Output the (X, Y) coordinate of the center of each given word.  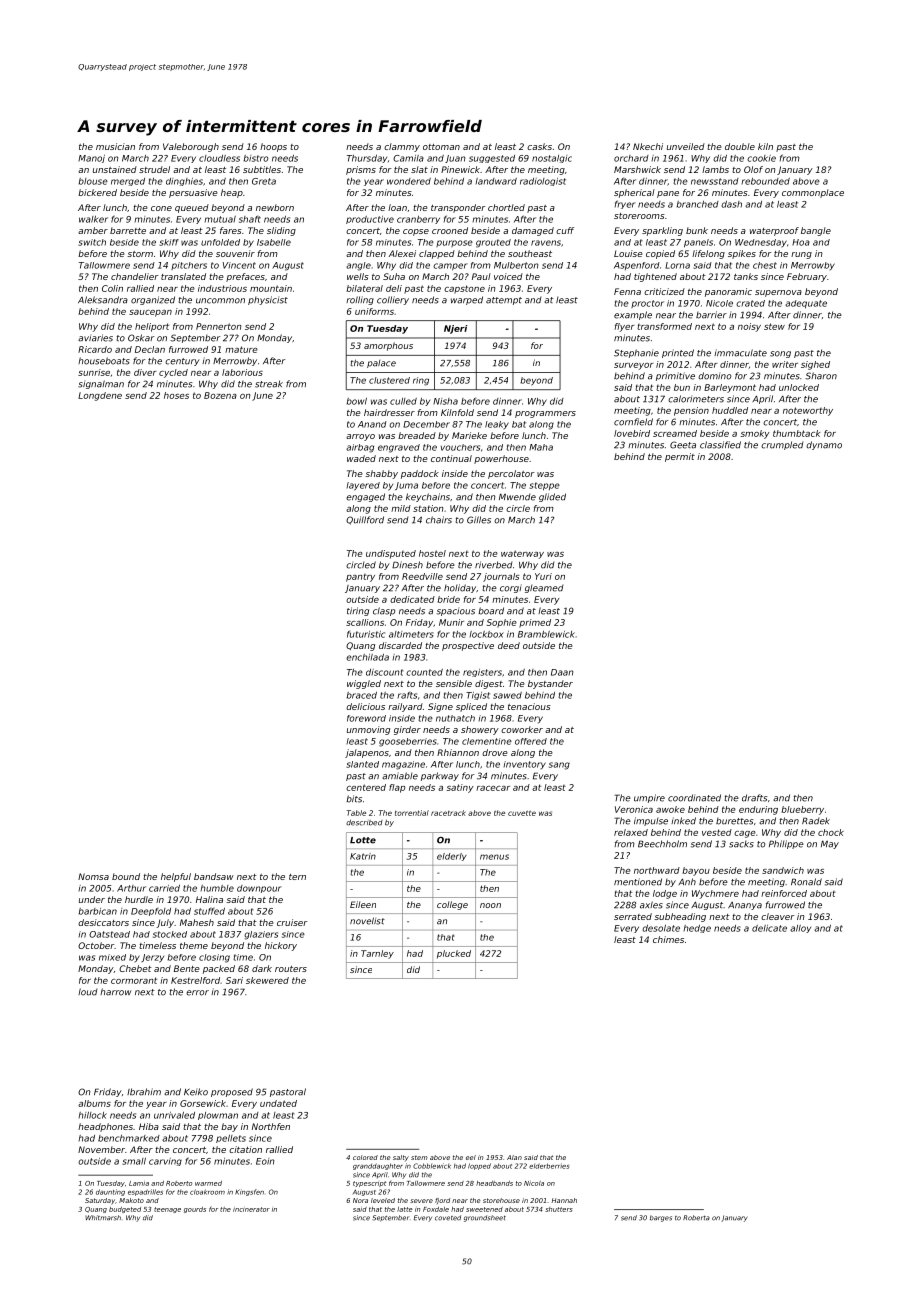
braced (362, 695)
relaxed (631, 832)
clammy (402, 147)
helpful (176, 877)
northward (657, 870)
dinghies (184, 182)
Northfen (271, 1126)
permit (680, 457)
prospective (468, 646)
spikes (742, 254)
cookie (761, 158)
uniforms (374, 311)
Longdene (100, 396)
